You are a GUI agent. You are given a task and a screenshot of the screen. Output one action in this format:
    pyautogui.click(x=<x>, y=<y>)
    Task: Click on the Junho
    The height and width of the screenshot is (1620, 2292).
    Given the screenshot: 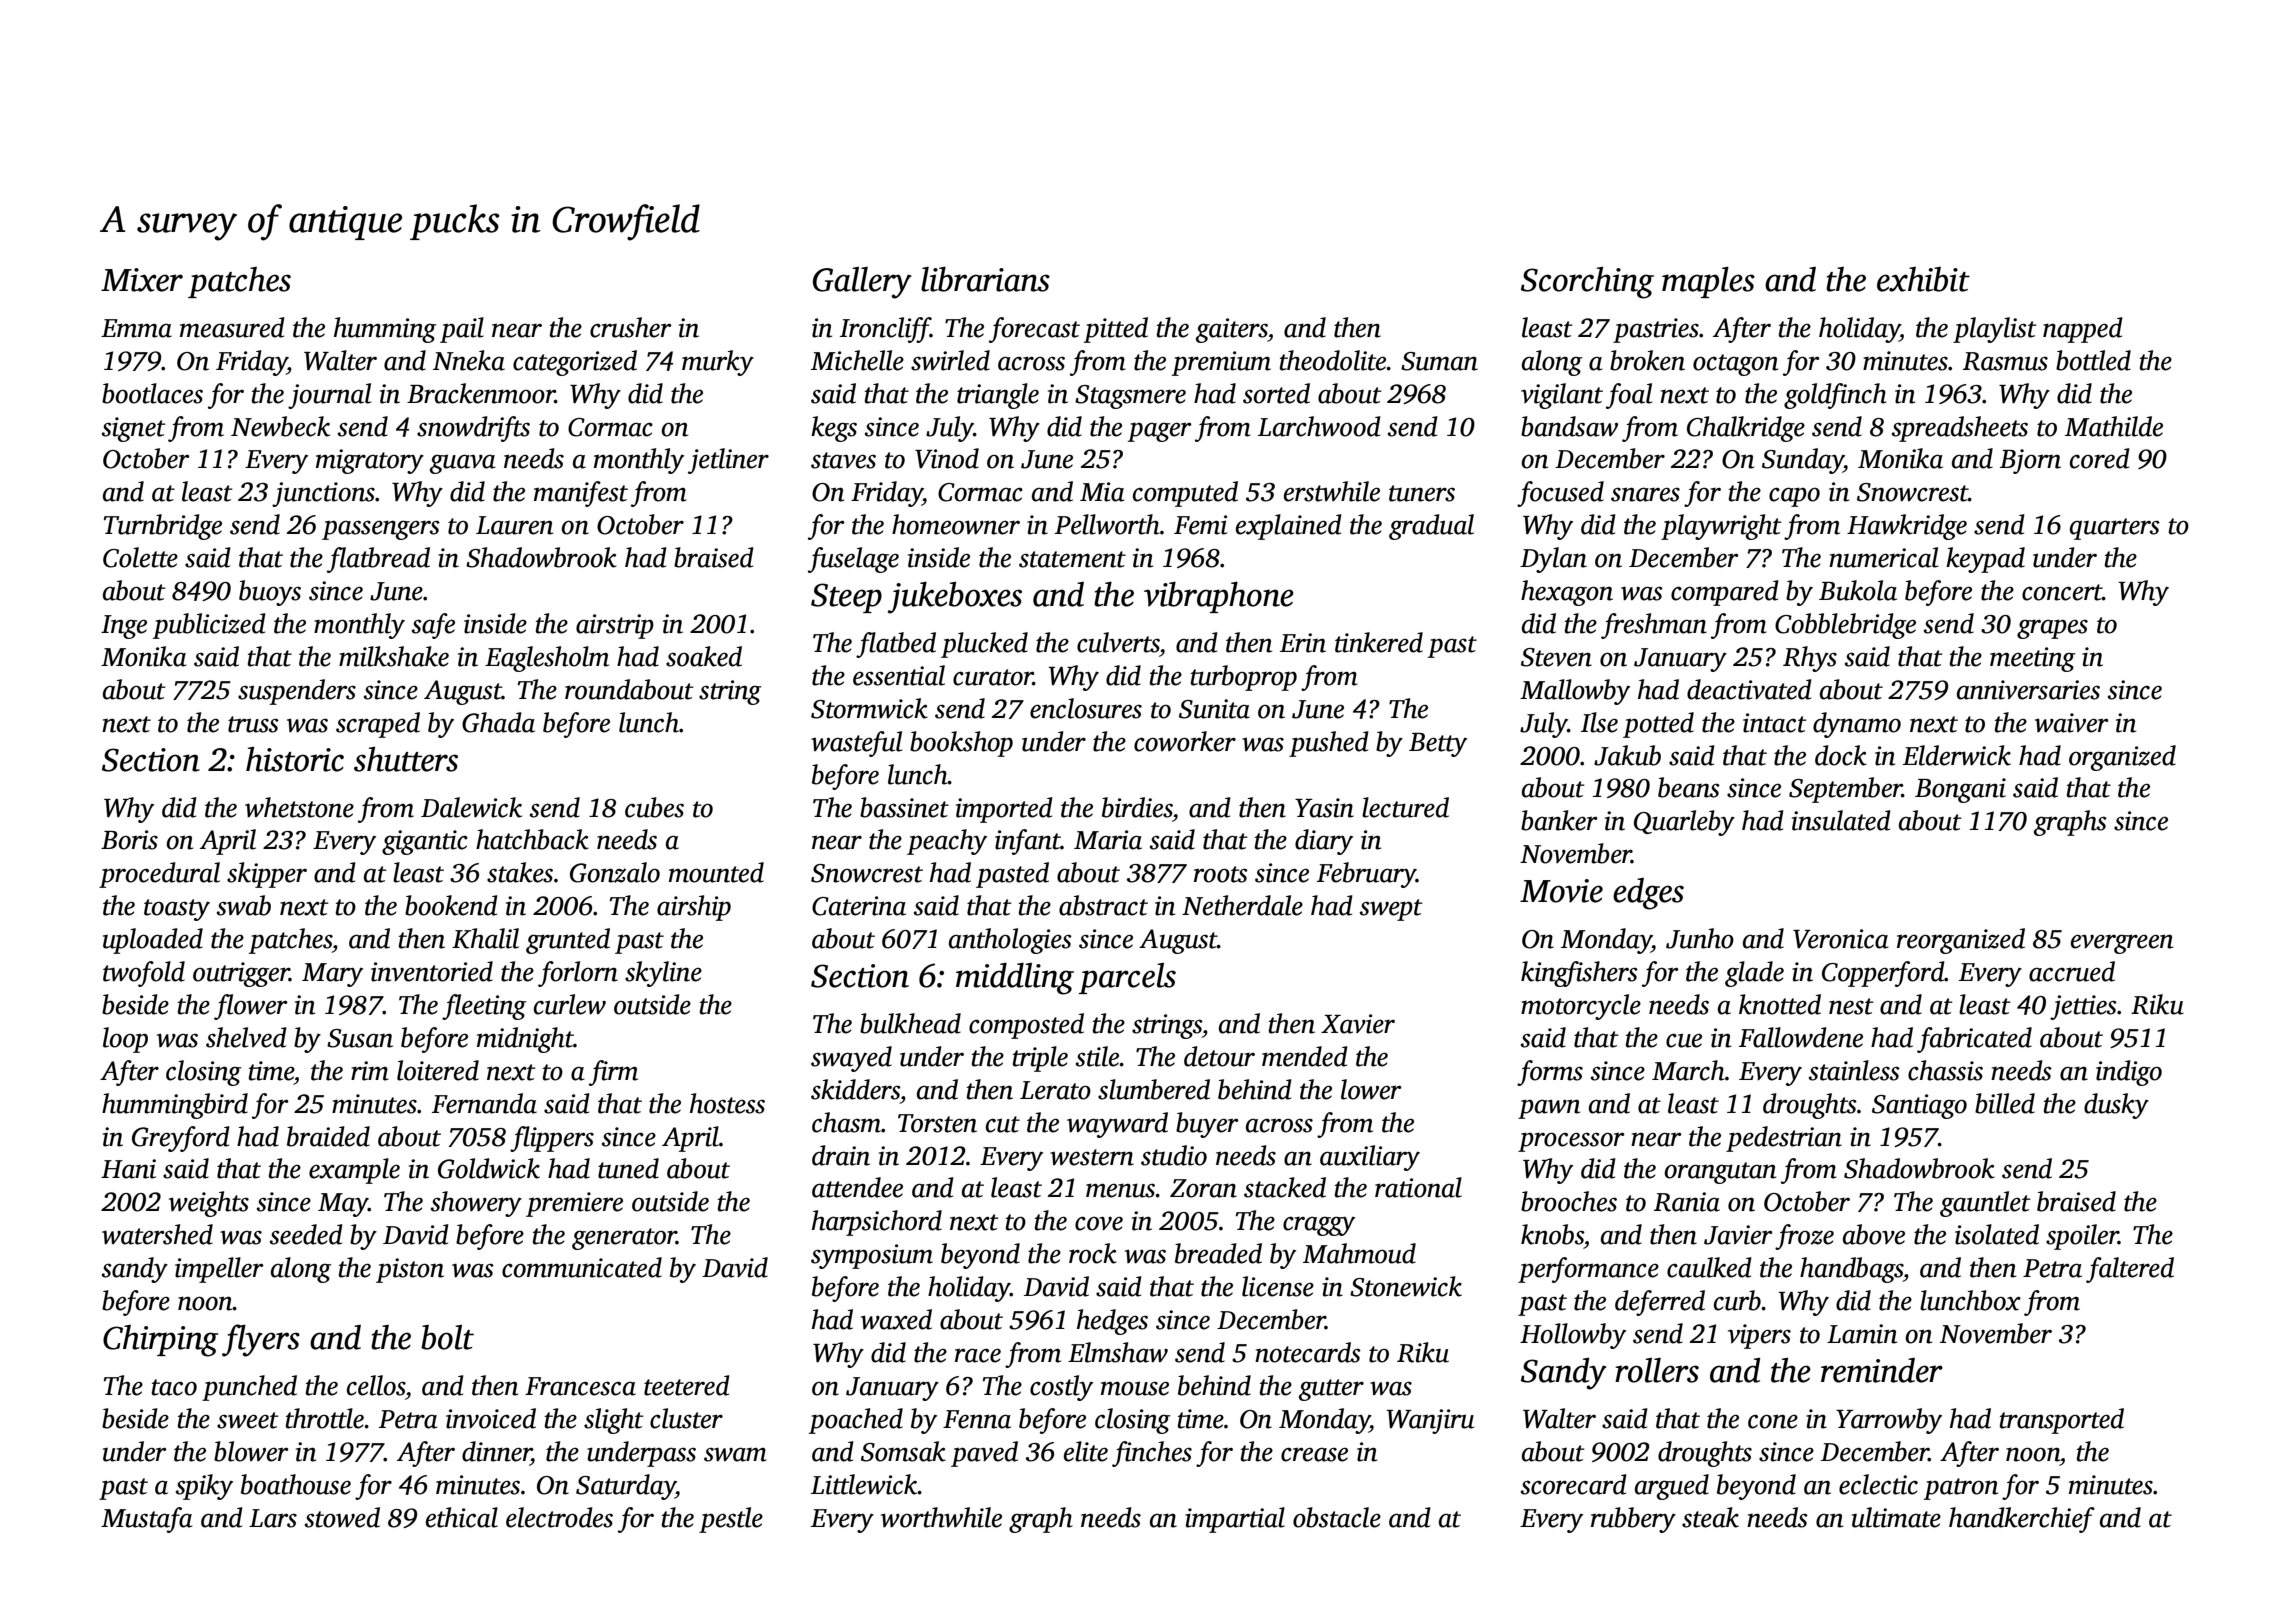 What is the action you would take?
    pyautogui.click(x=1700, y=938)
